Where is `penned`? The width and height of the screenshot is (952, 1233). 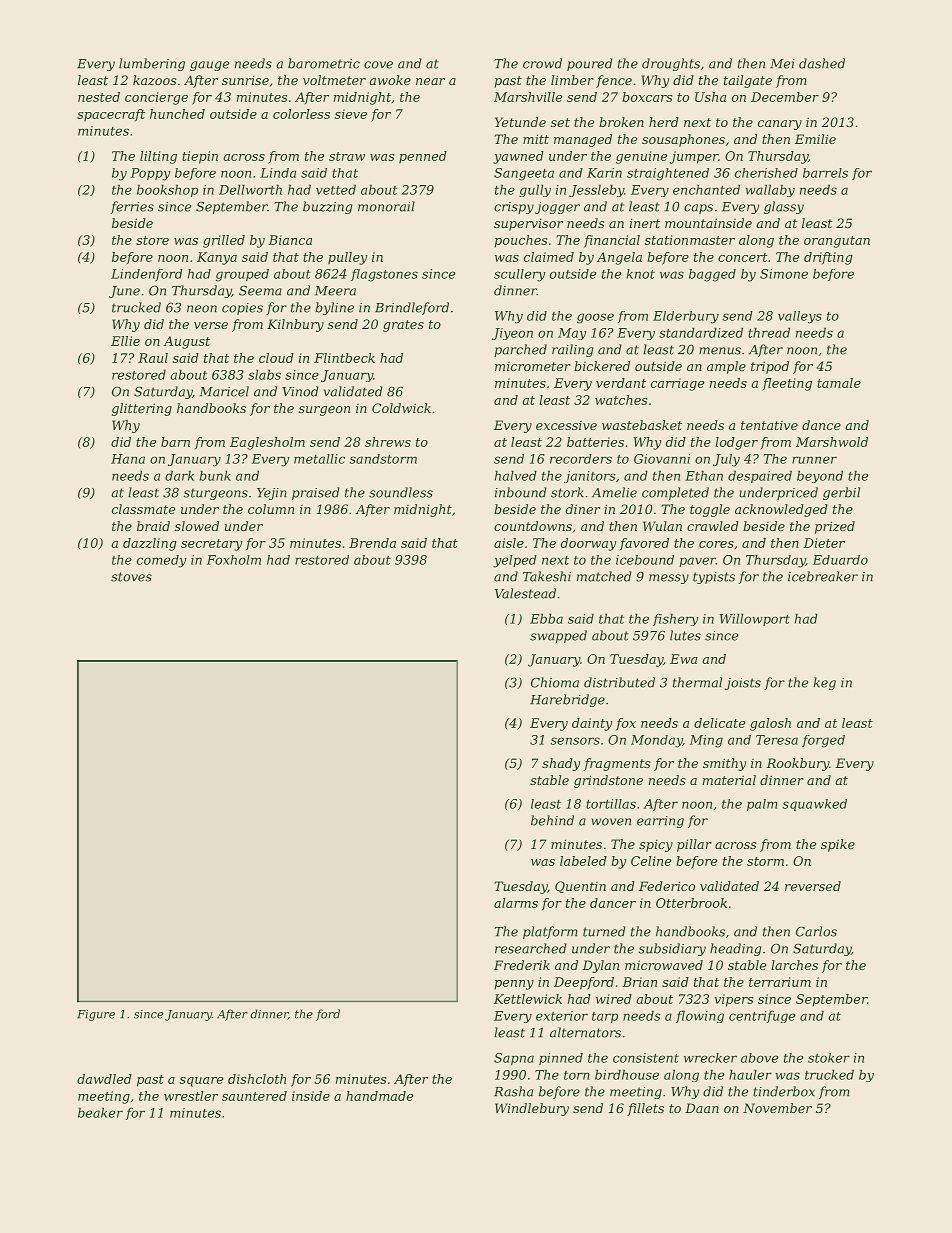
penned is located at coordinates (423, 157).
